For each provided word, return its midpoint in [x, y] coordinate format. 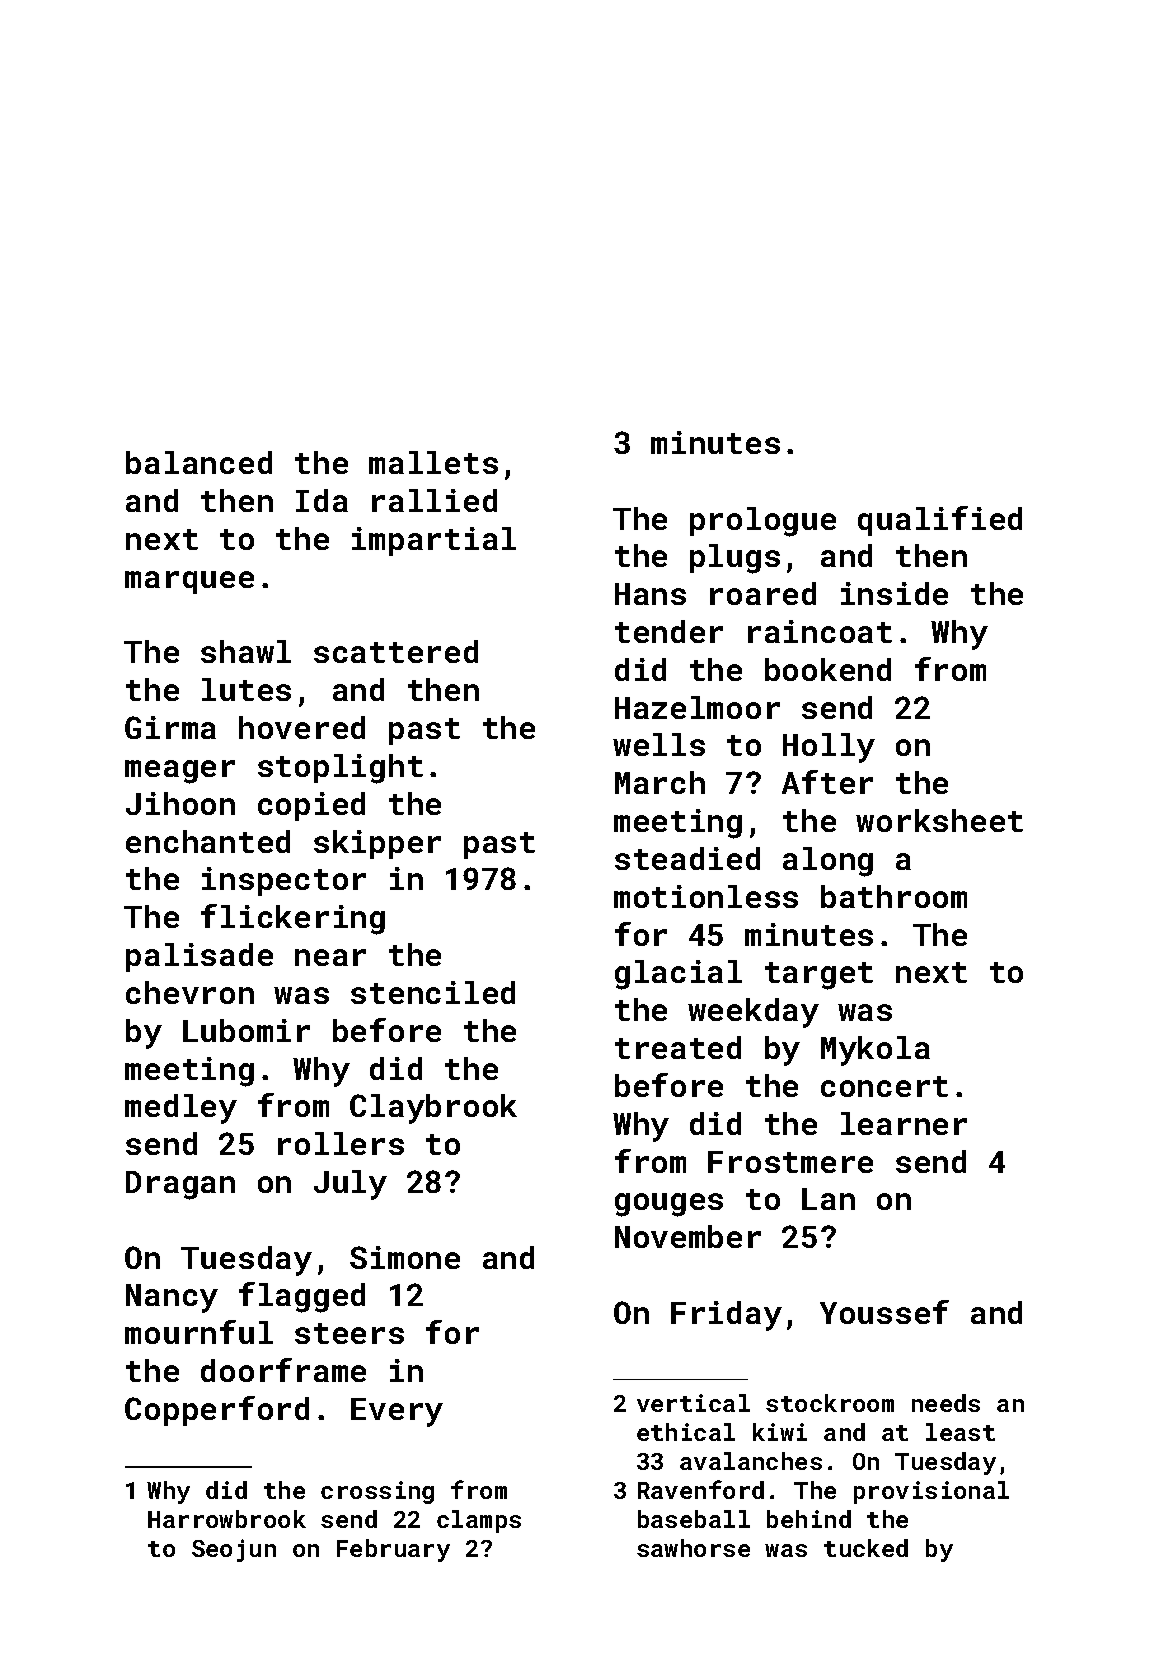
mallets [433, 462]
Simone [405, 1257]
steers [349, 1333]
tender [669, 631]
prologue [763, 522]
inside [894, 593]
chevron [190, 992]
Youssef [884, 1312]
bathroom [894, 896]
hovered [302, 727]
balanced [199, 462]
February [393, 1550]
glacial [678, 975]
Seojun [234, 1550]
